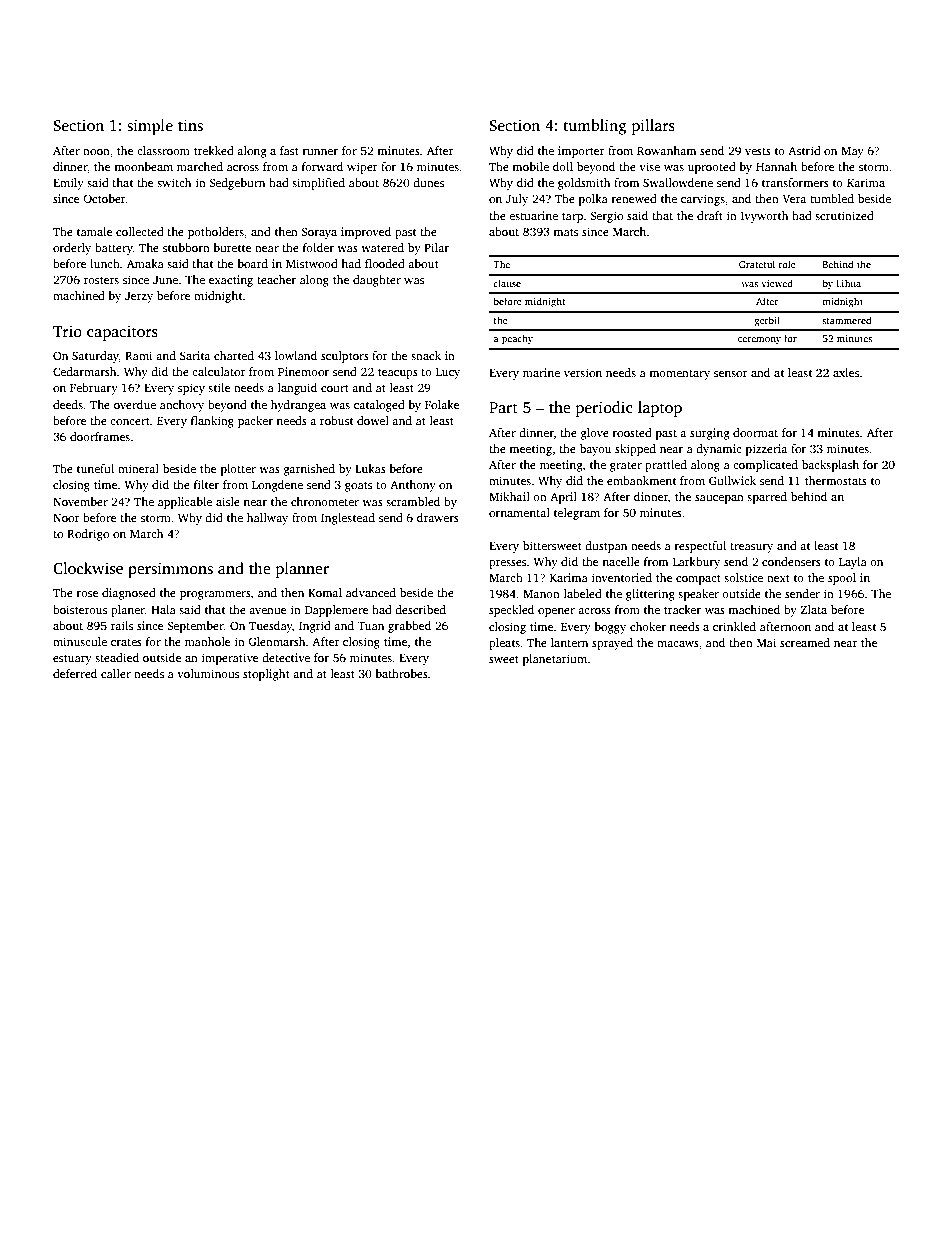 Image resolution: width=952 pixels, height=1233 pixels. What do you see at coordinates (852, 152) in the document?
I see `May` at bounding box center [852, 152].
